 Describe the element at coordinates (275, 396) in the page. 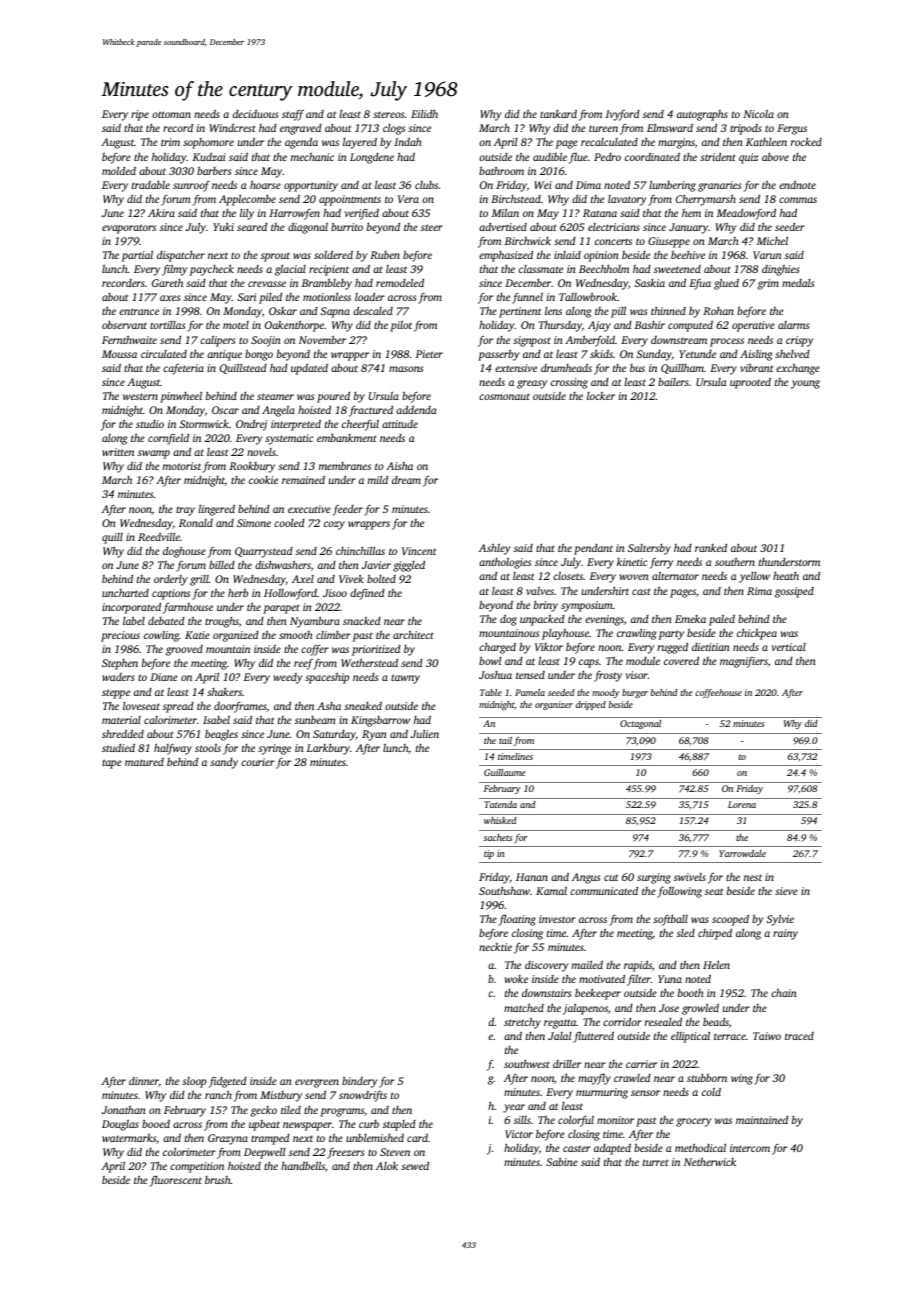

I see `steamer` at that location.
